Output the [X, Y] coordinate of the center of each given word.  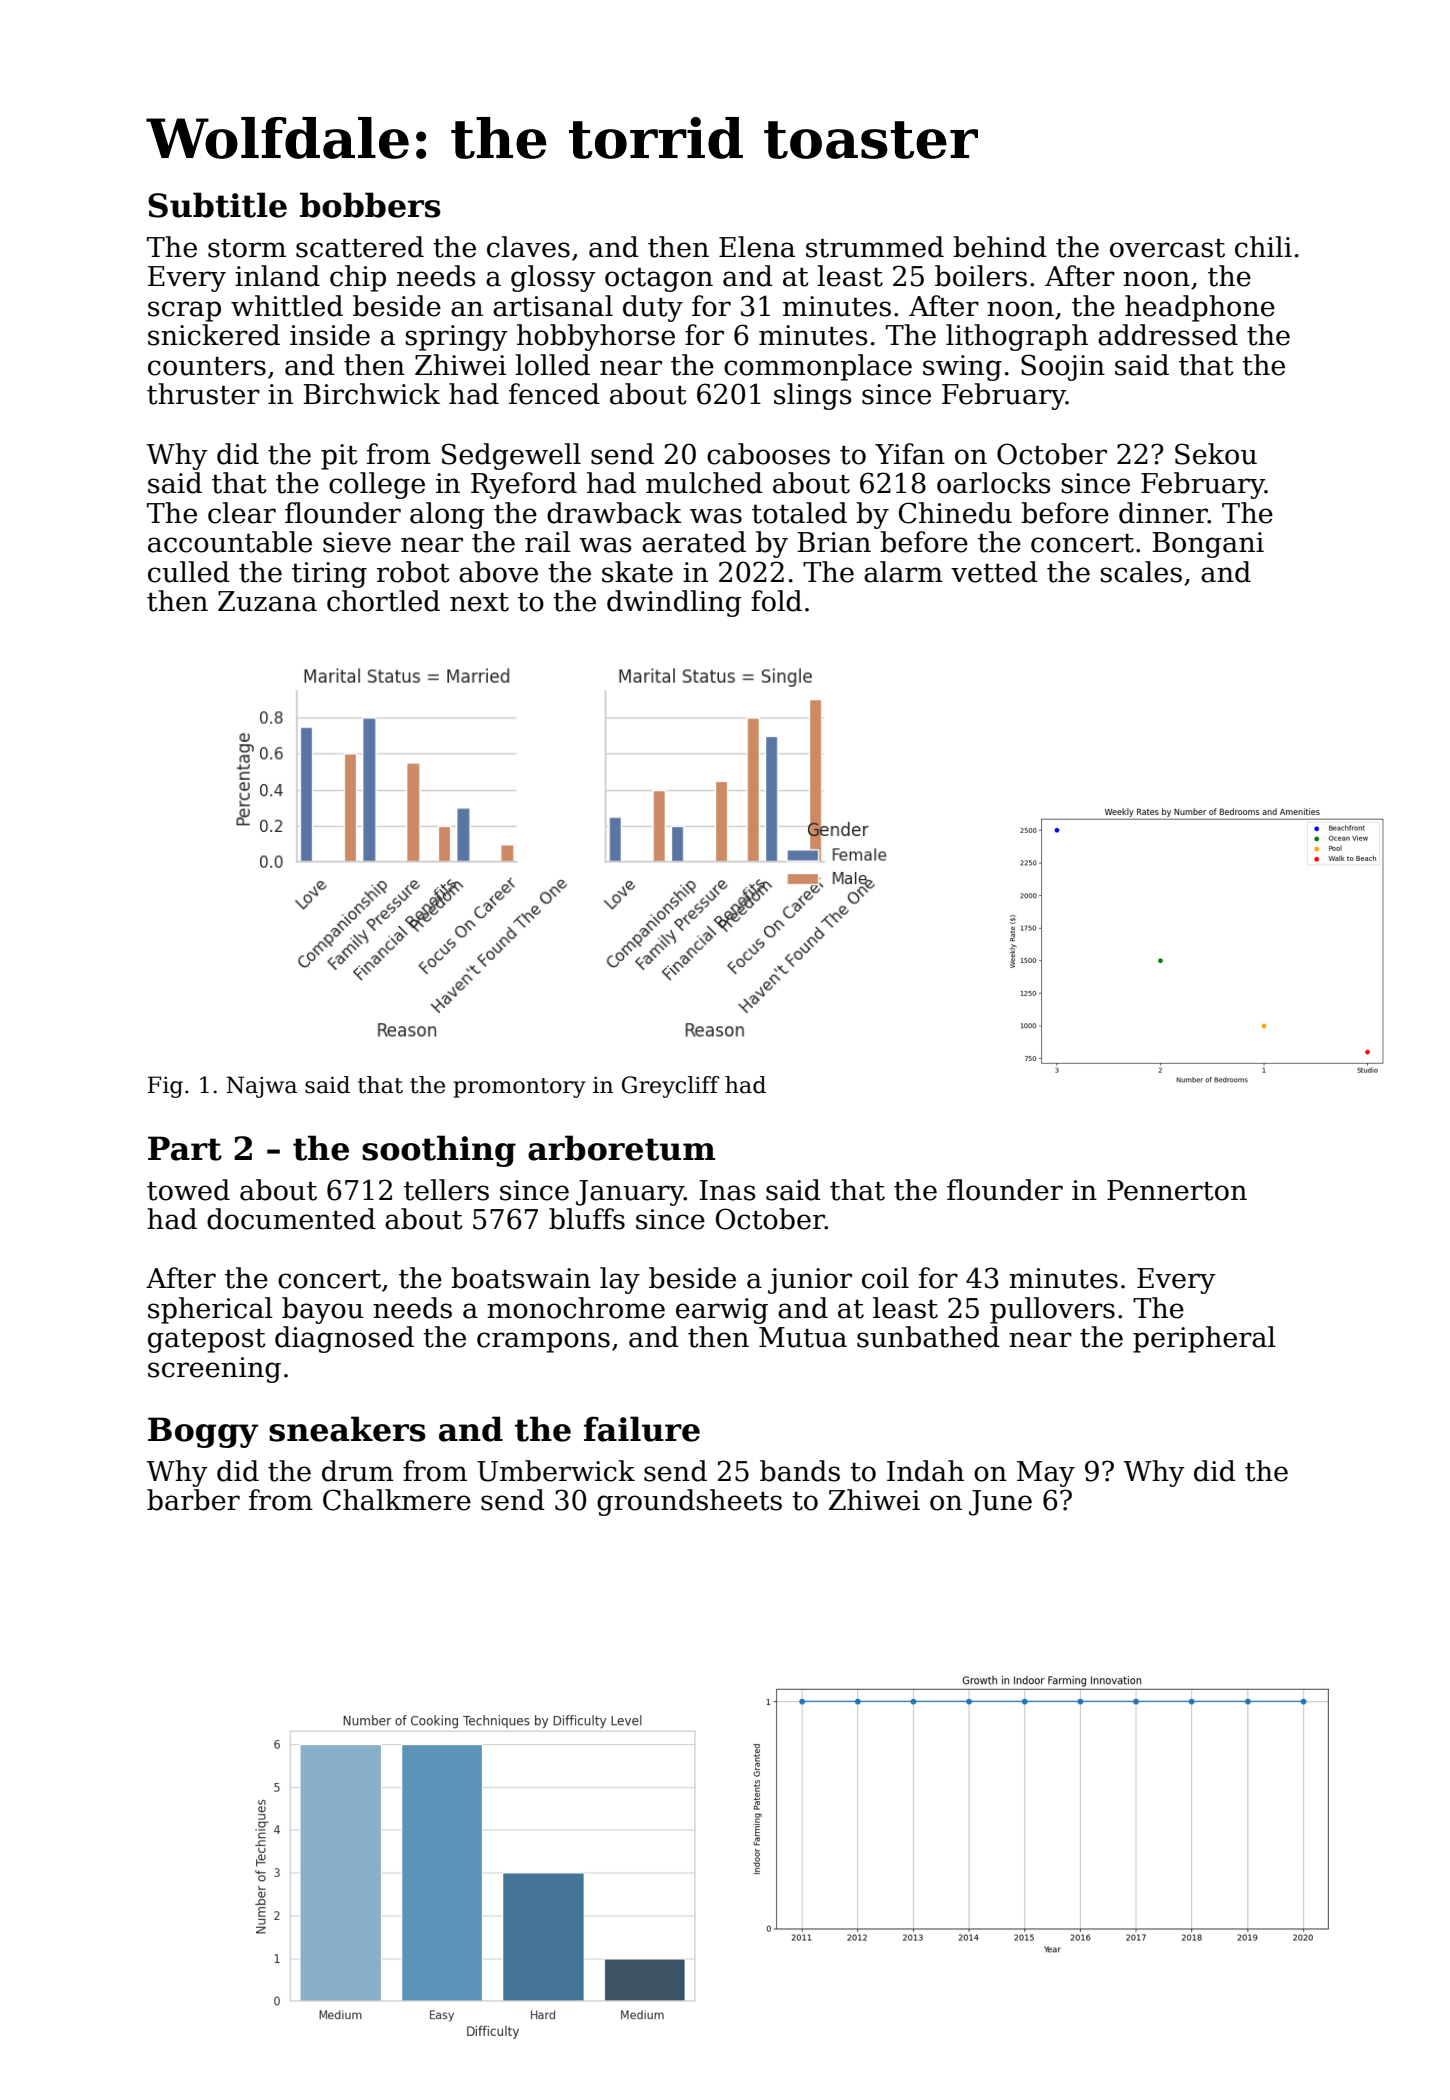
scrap [184, 311]
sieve [357, 542]
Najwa [261, 1087]
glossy [553, 278]
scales [1141, 572]
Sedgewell [511, 456]
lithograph [1017, 337]
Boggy [203, 1432]
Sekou [1216, 454]
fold [776, 601]
